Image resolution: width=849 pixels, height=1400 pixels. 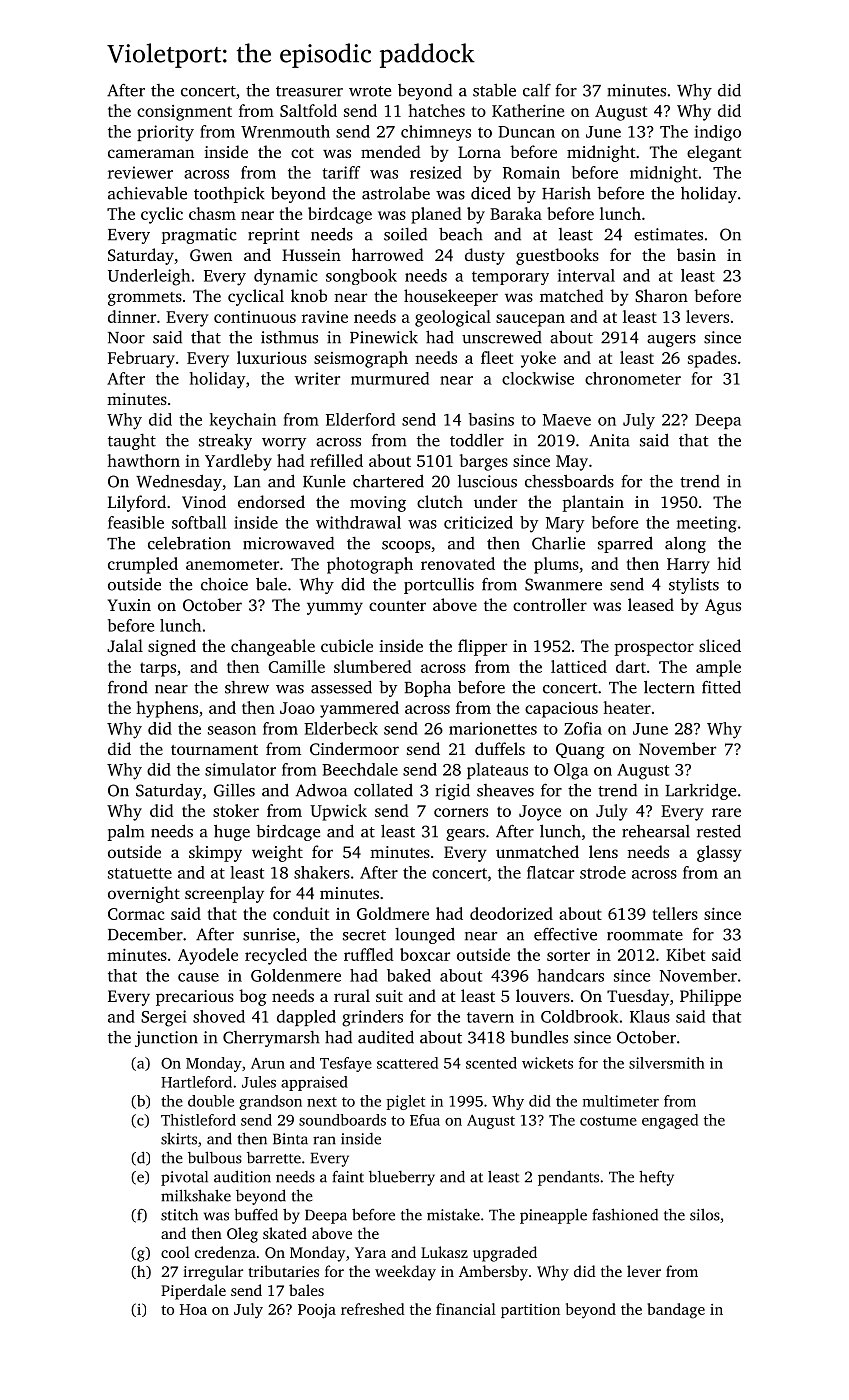 What do you see at coordinates (729, 563) in the page?
I see `hid` at bounding box center [729, 563].
